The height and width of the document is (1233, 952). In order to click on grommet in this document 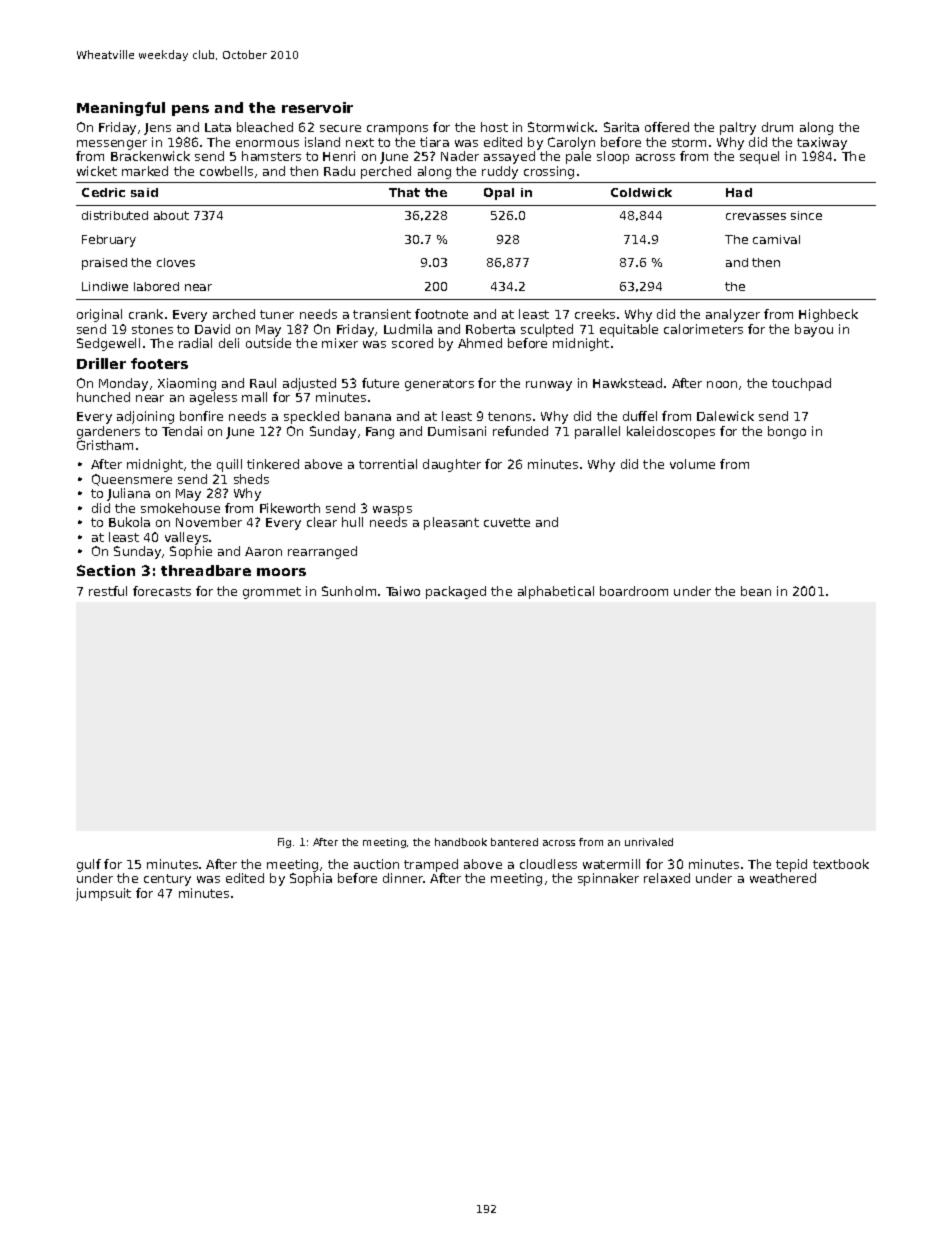, I will do `click(272, 593)`.
